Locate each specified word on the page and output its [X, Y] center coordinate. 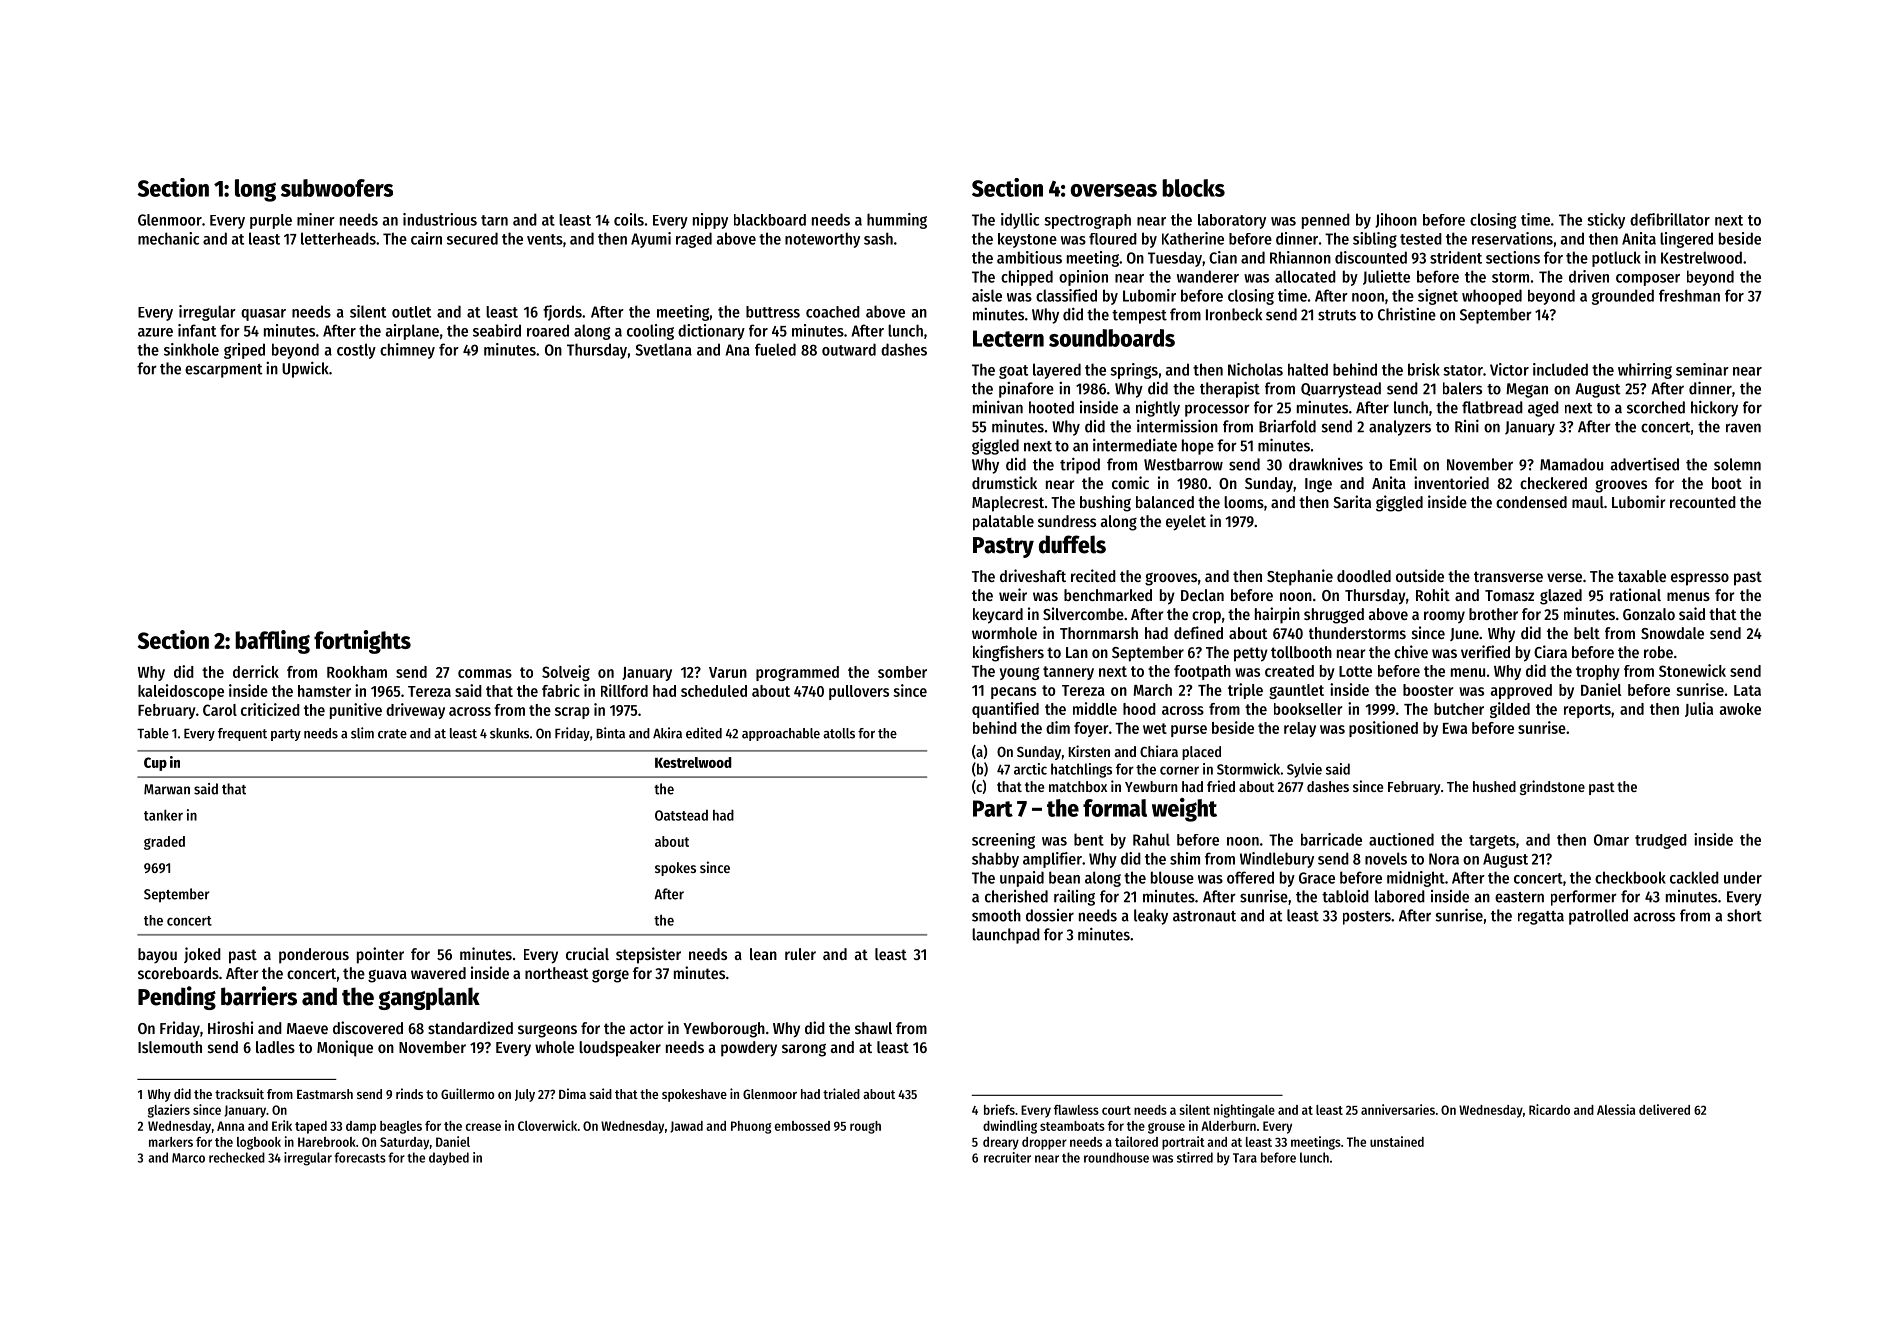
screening [1003, 841]
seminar [1702, 369]
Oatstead [681, 815]
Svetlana [663, 349]
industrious [440, 219]
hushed [1494, 786]
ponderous [314, 956]
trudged [1661, 841]
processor [1217, 410]
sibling [1375, 240]
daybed [449, 1159]
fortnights [362, 642]
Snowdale [1672, 633]
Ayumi [651, 240]
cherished [1016, 896]
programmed [797, 673]
